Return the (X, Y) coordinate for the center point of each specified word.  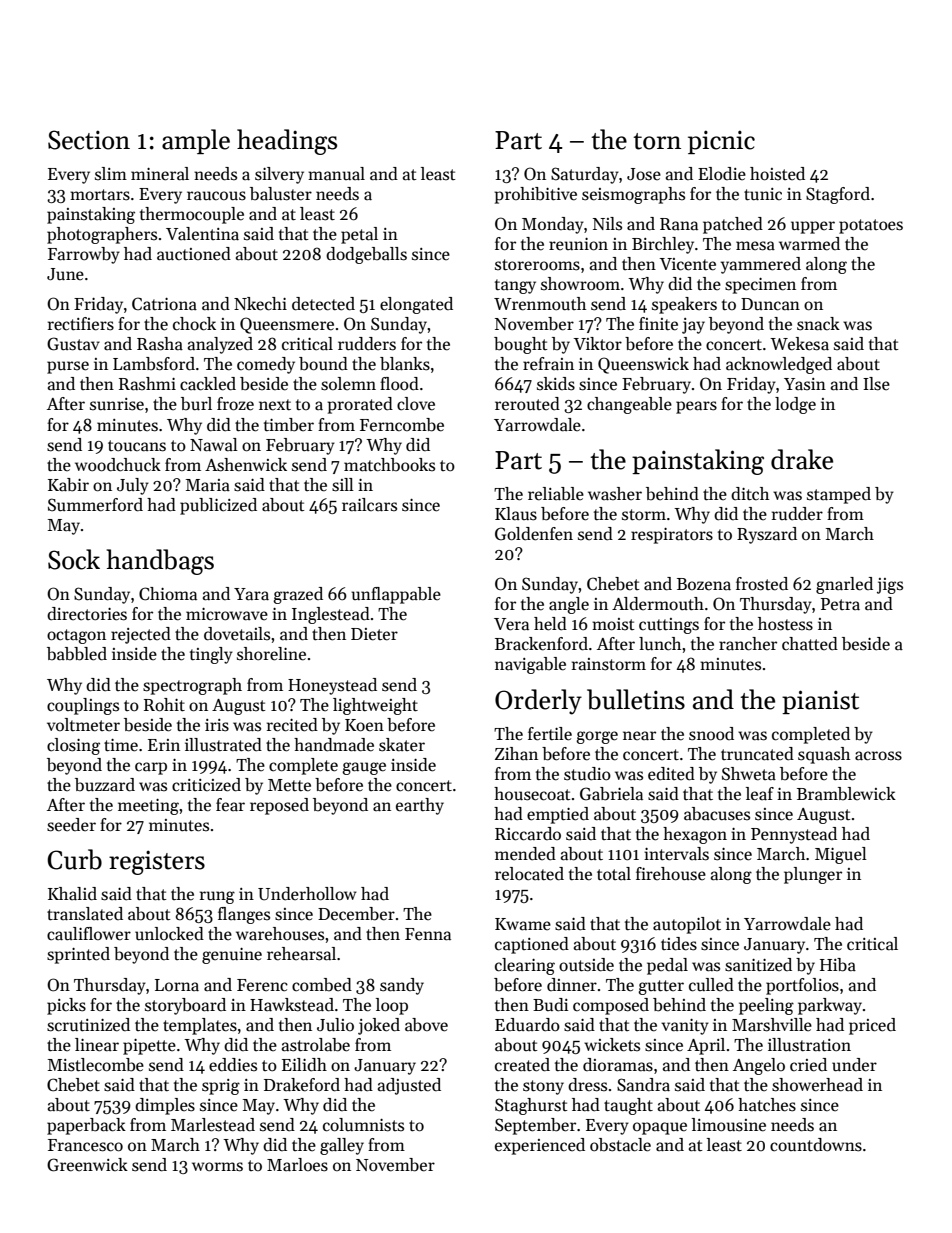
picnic (721, 142)
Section (89, 140)
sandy (402, 986)
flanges (244, 915)
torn (657, 141)
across (878, 756)
